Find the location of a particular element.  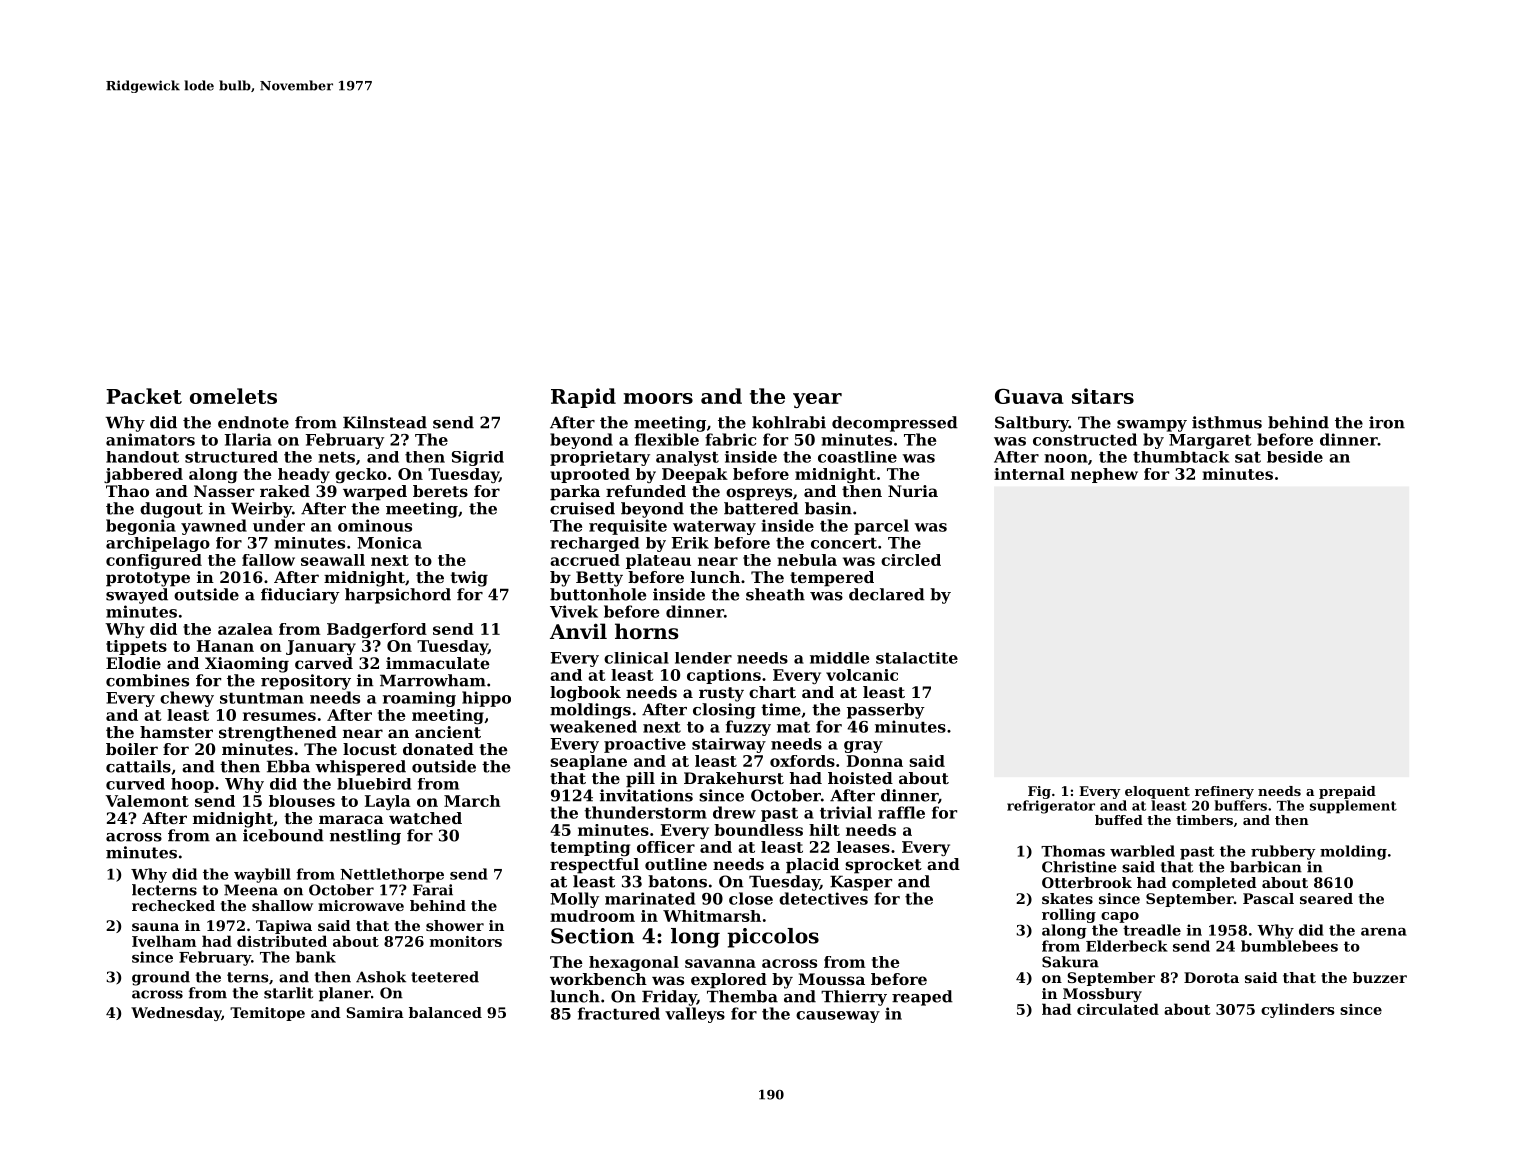

iron is located at coordinates (1387, 422).
